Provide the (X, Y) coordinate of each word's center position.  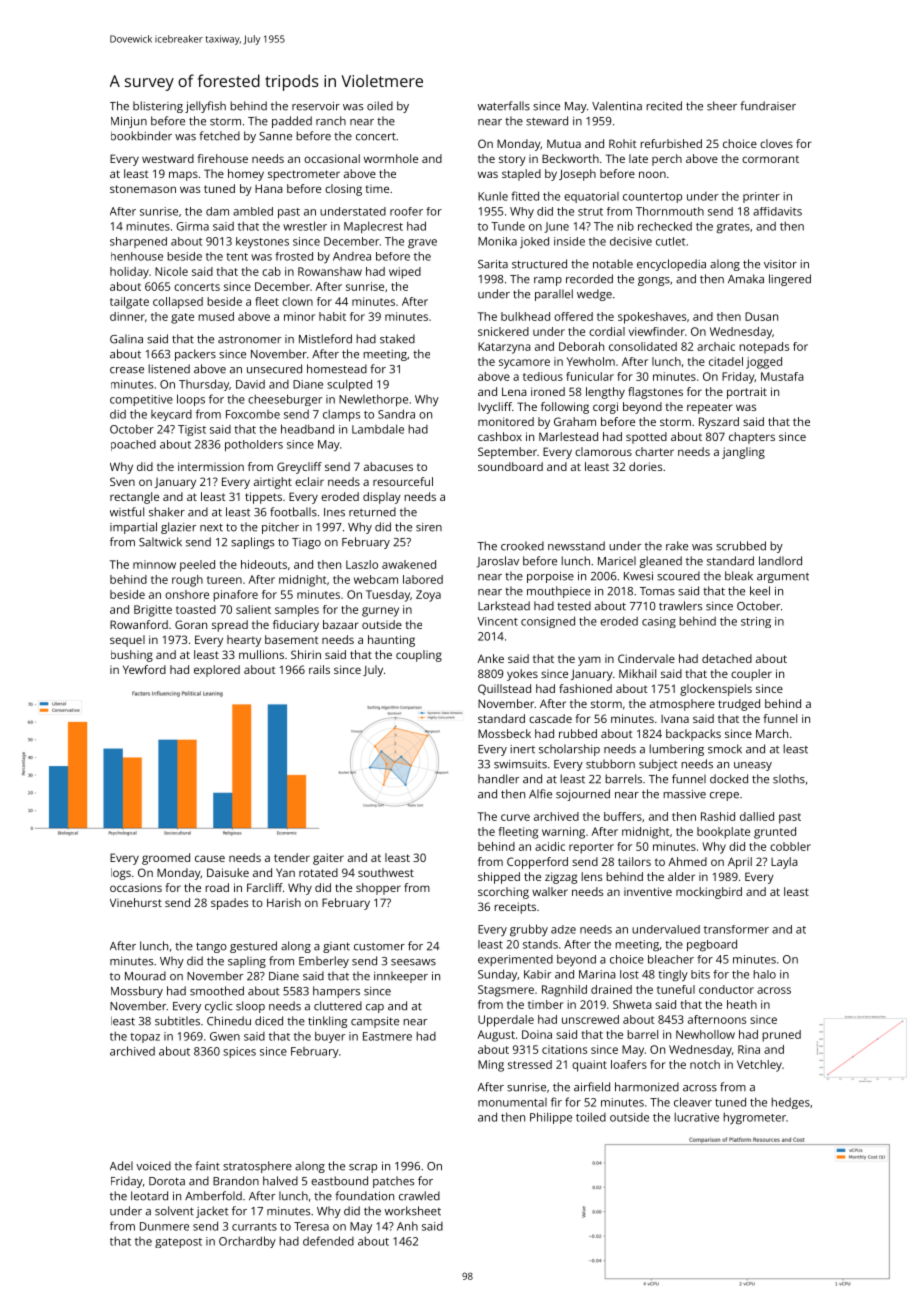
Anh (407, 1226)
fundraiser (768, 106)
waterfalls (504, 106)
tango (211, 947)
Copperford (537, 863)
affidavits (777, 211)
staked (397, 339)
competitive (141, 400)
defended (328, 1241)
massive (684, 794)
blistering (158, 107)
